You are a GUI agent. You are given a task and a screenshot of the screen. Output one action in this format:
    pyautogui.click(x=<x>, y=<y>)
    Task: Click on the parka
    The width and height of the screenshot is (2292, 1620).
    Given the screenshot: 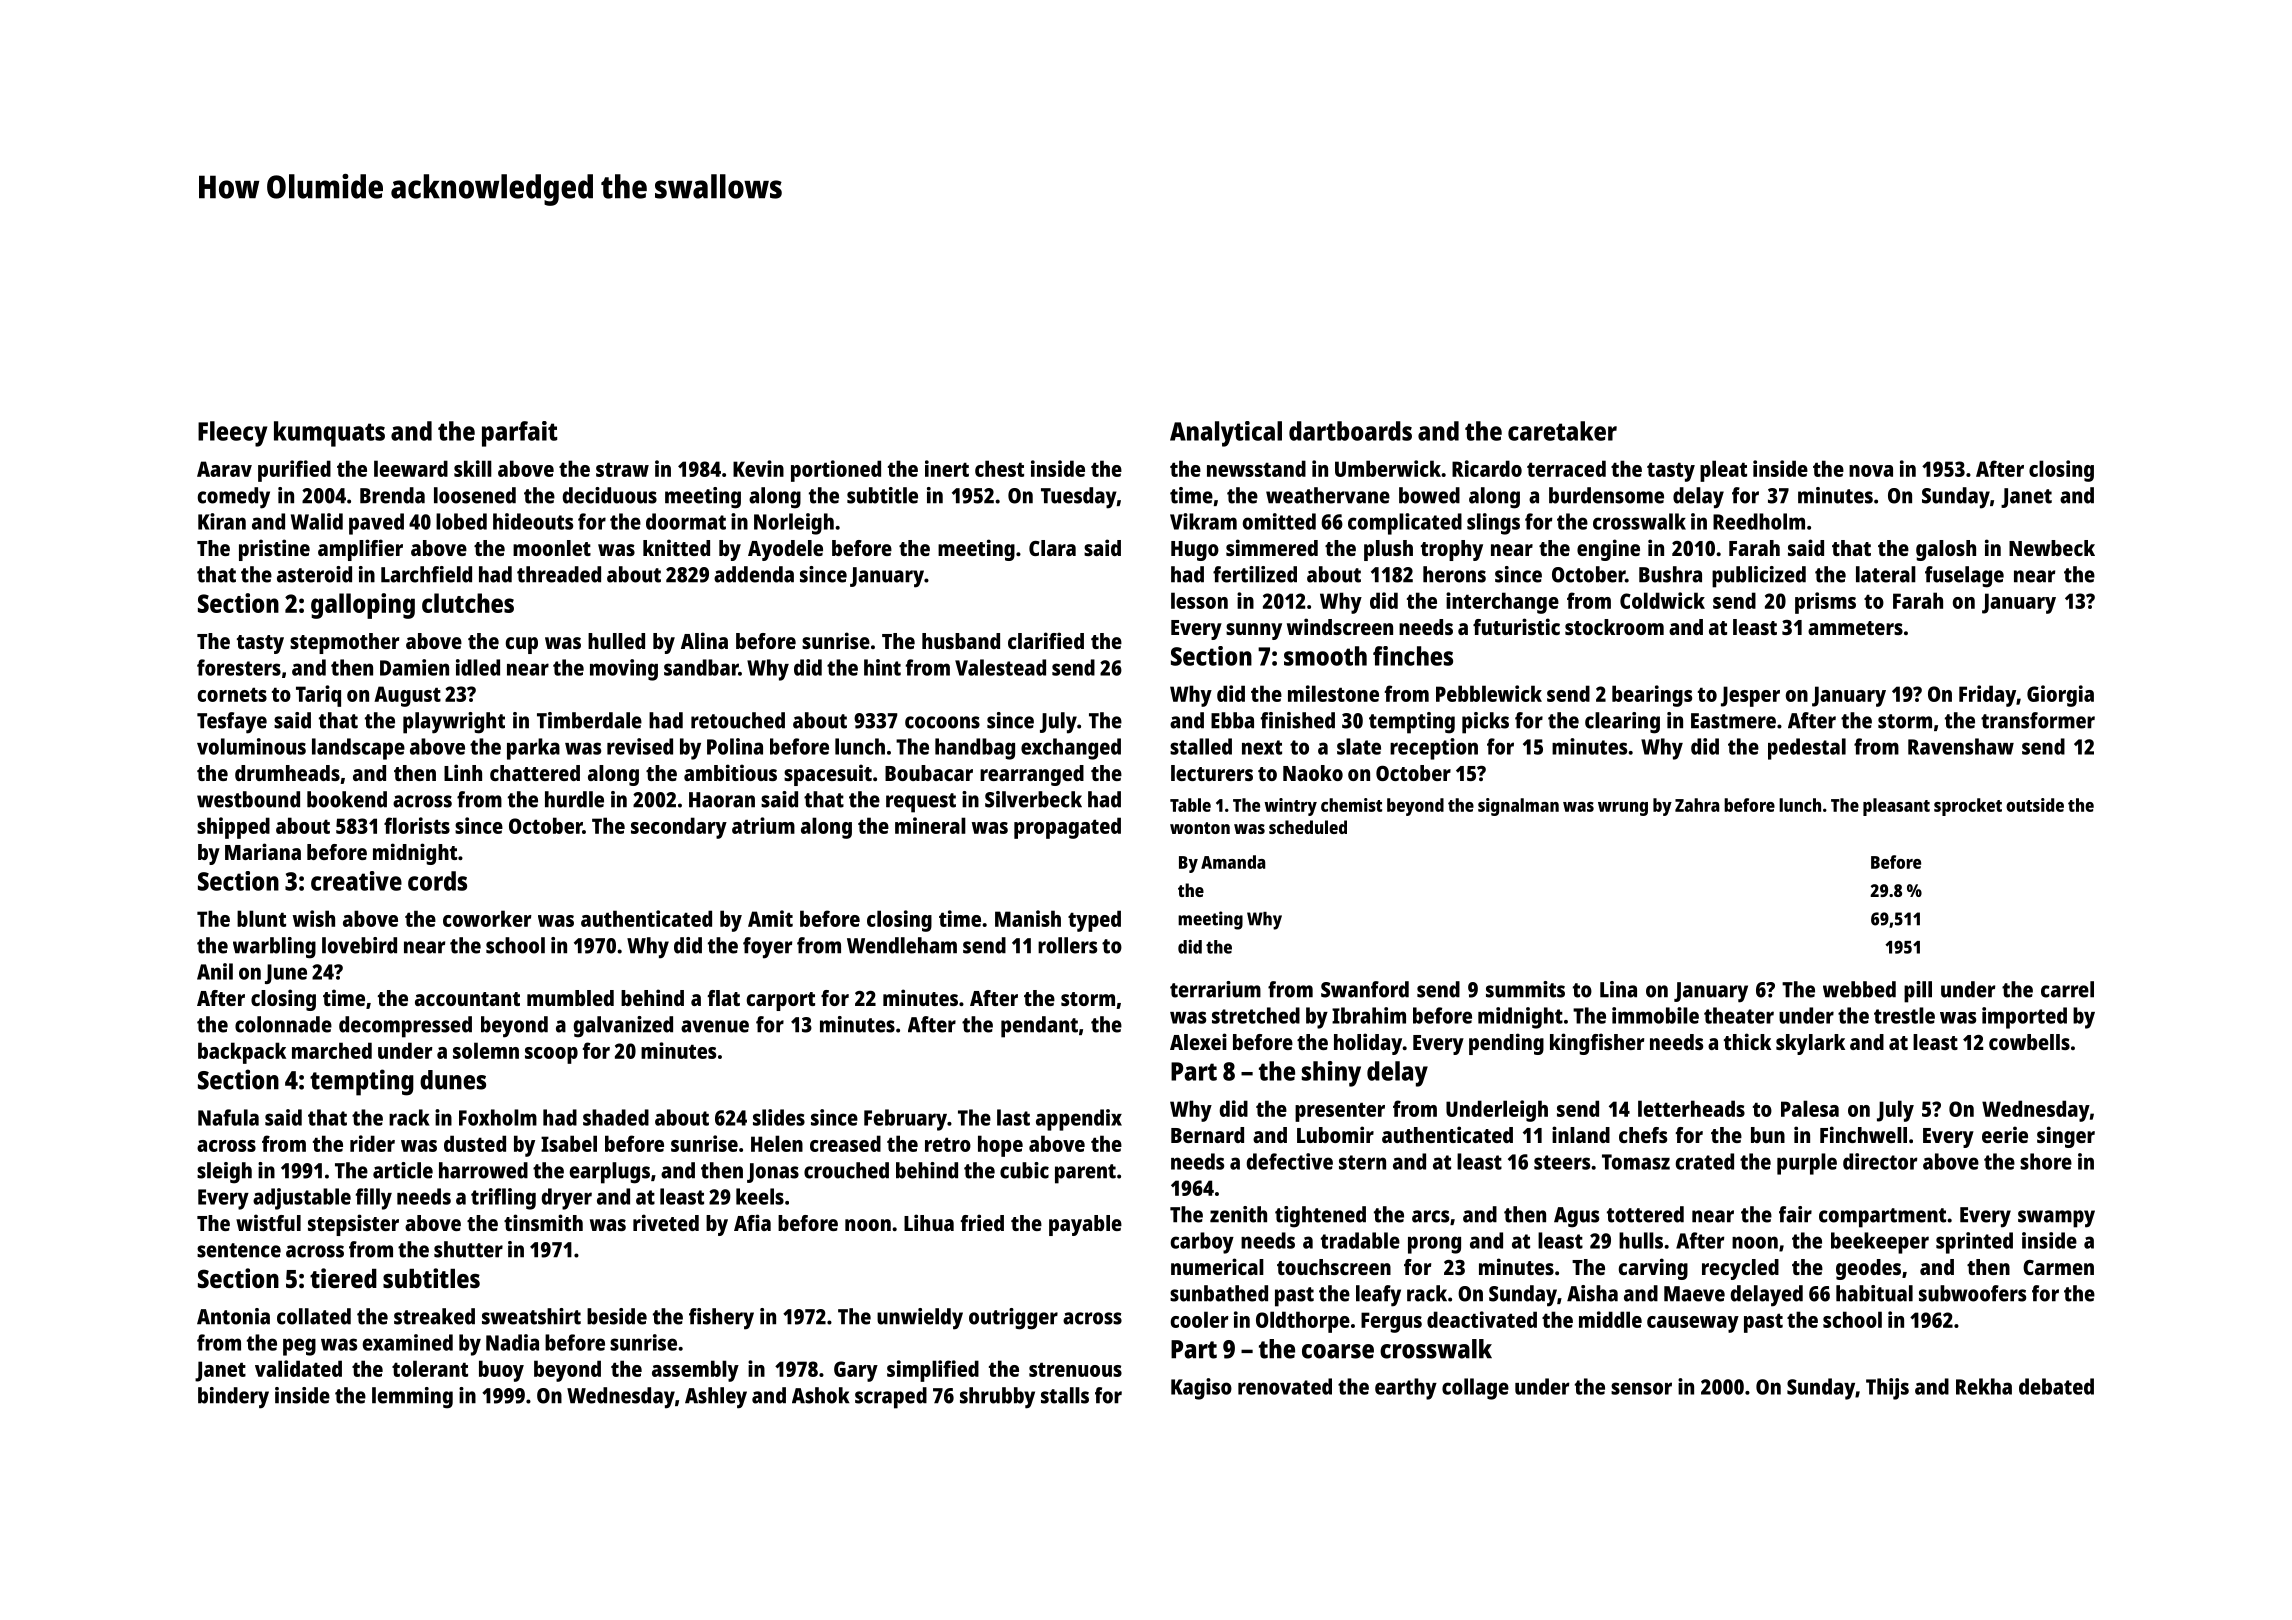 What is the action you would take?
    pyautogui.click(x=533, y=749)
